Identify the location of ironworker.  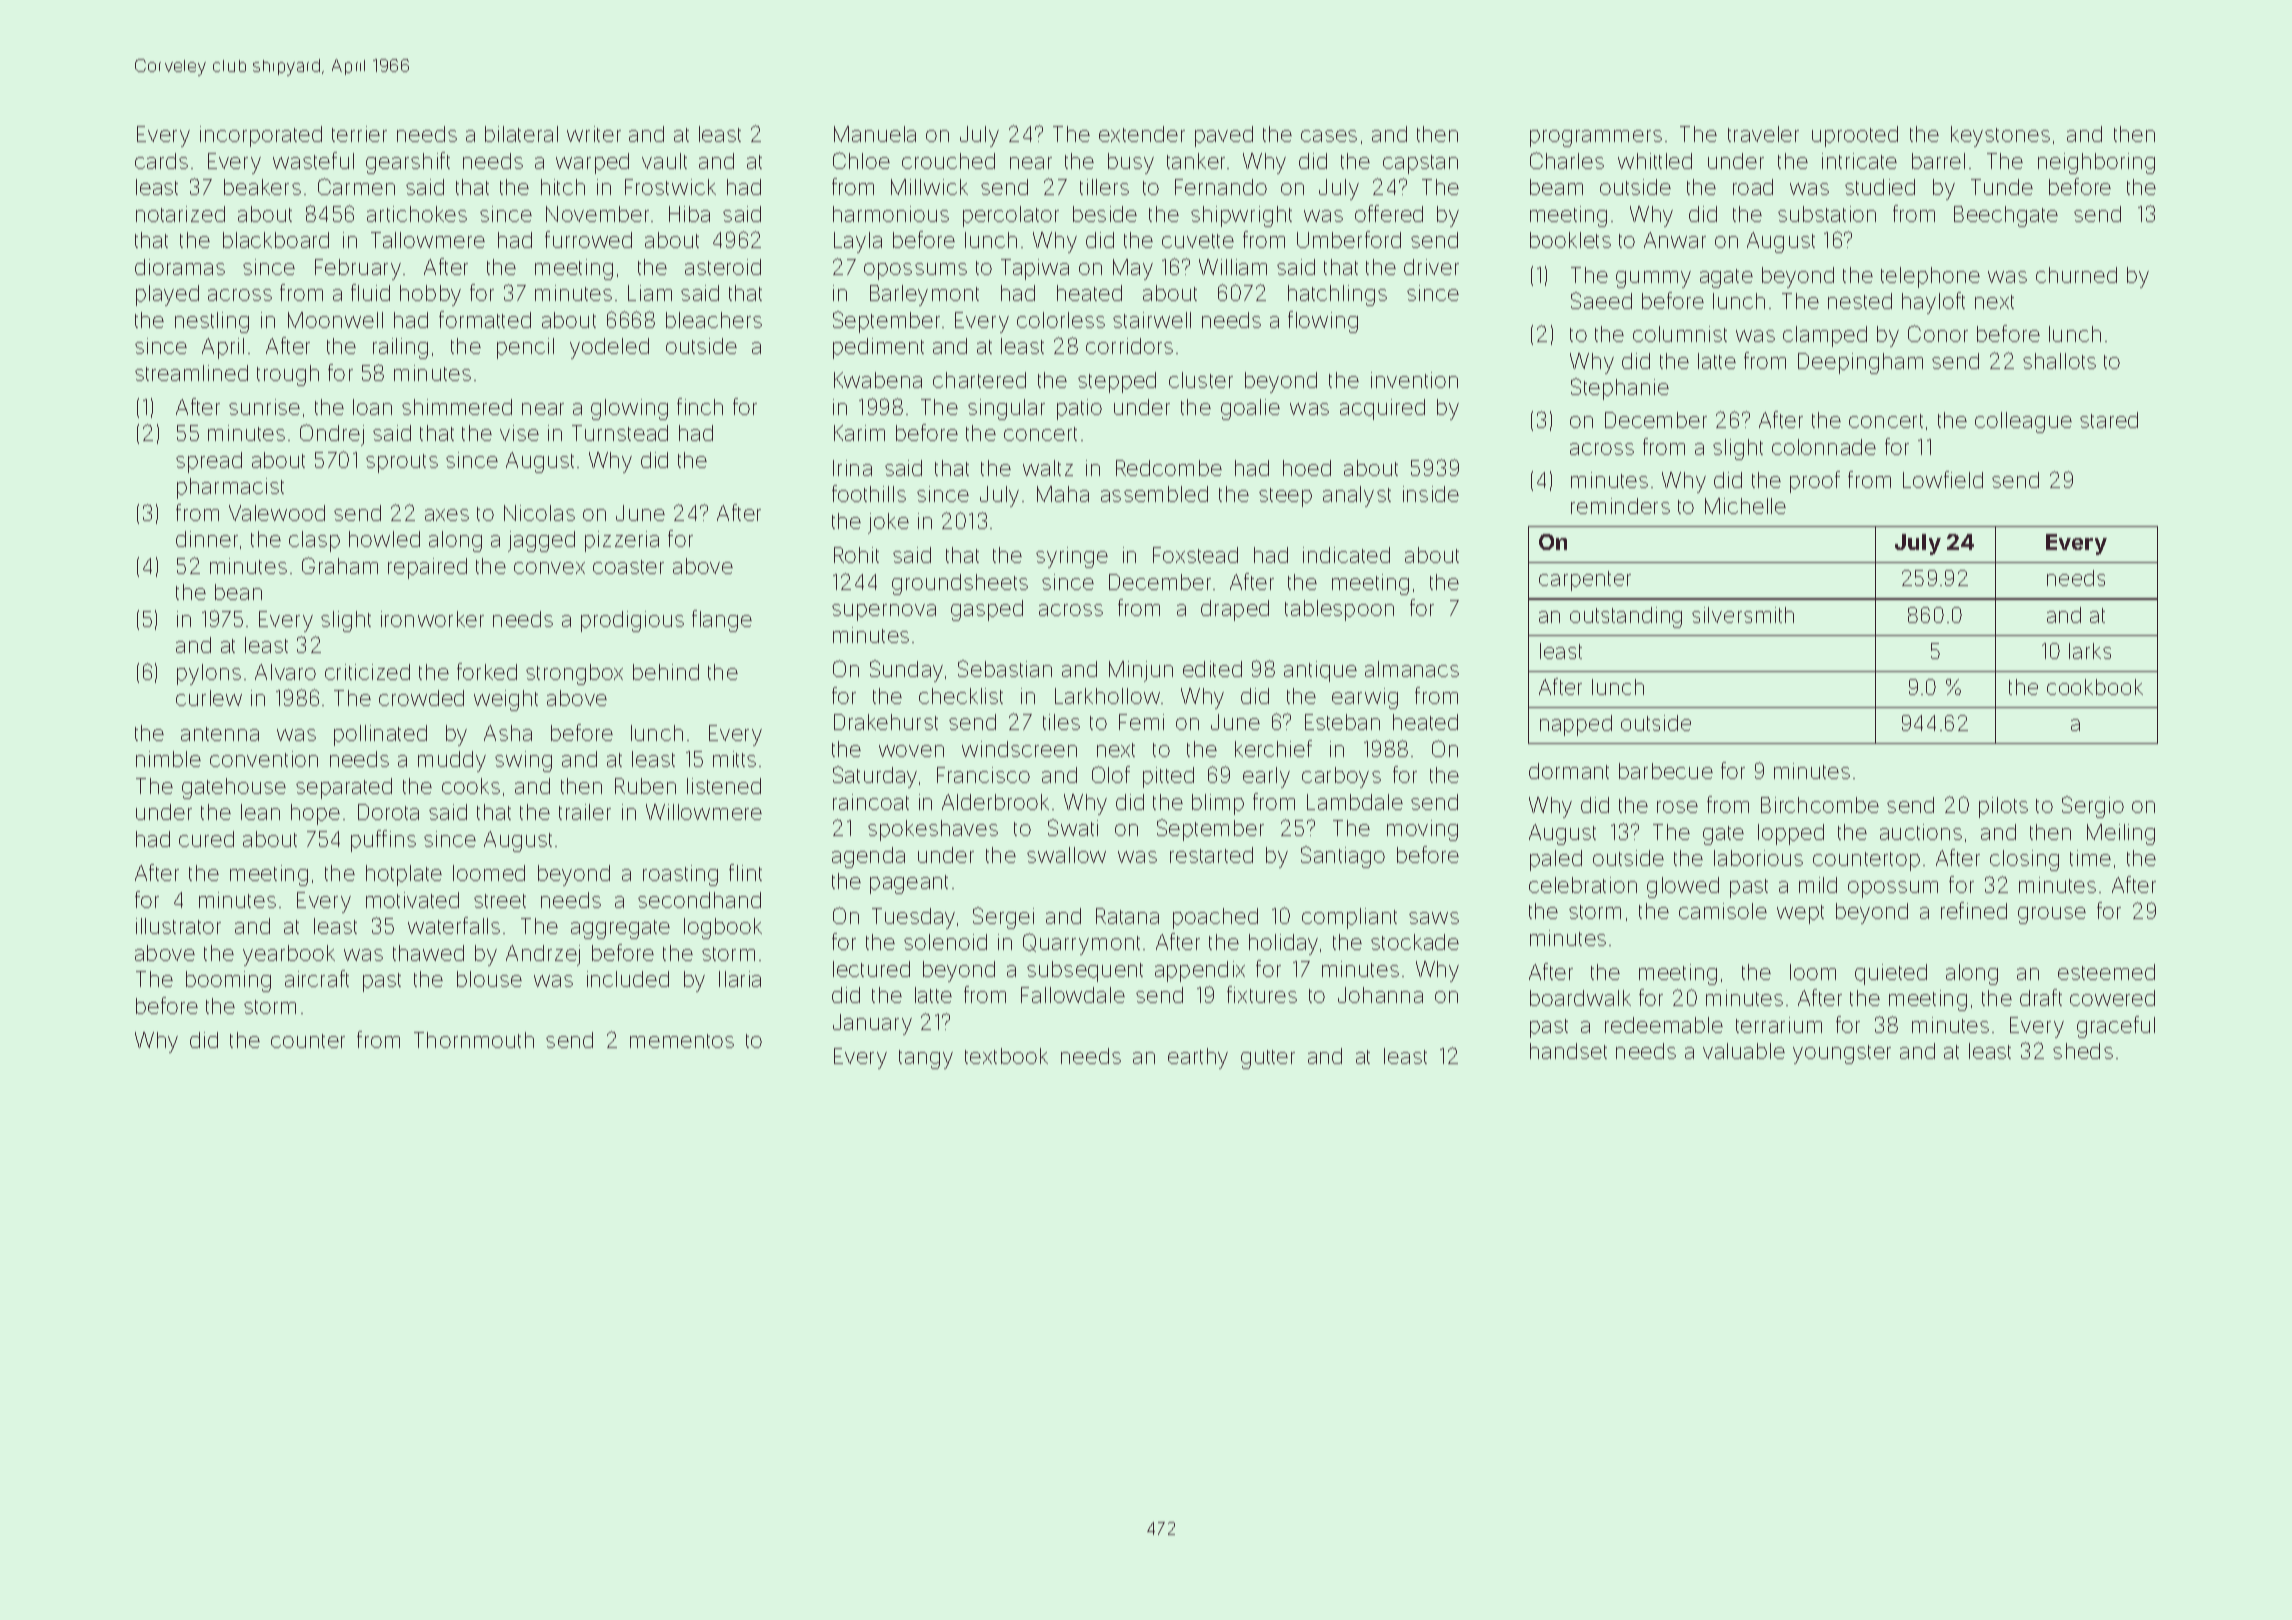
(432, 619).
